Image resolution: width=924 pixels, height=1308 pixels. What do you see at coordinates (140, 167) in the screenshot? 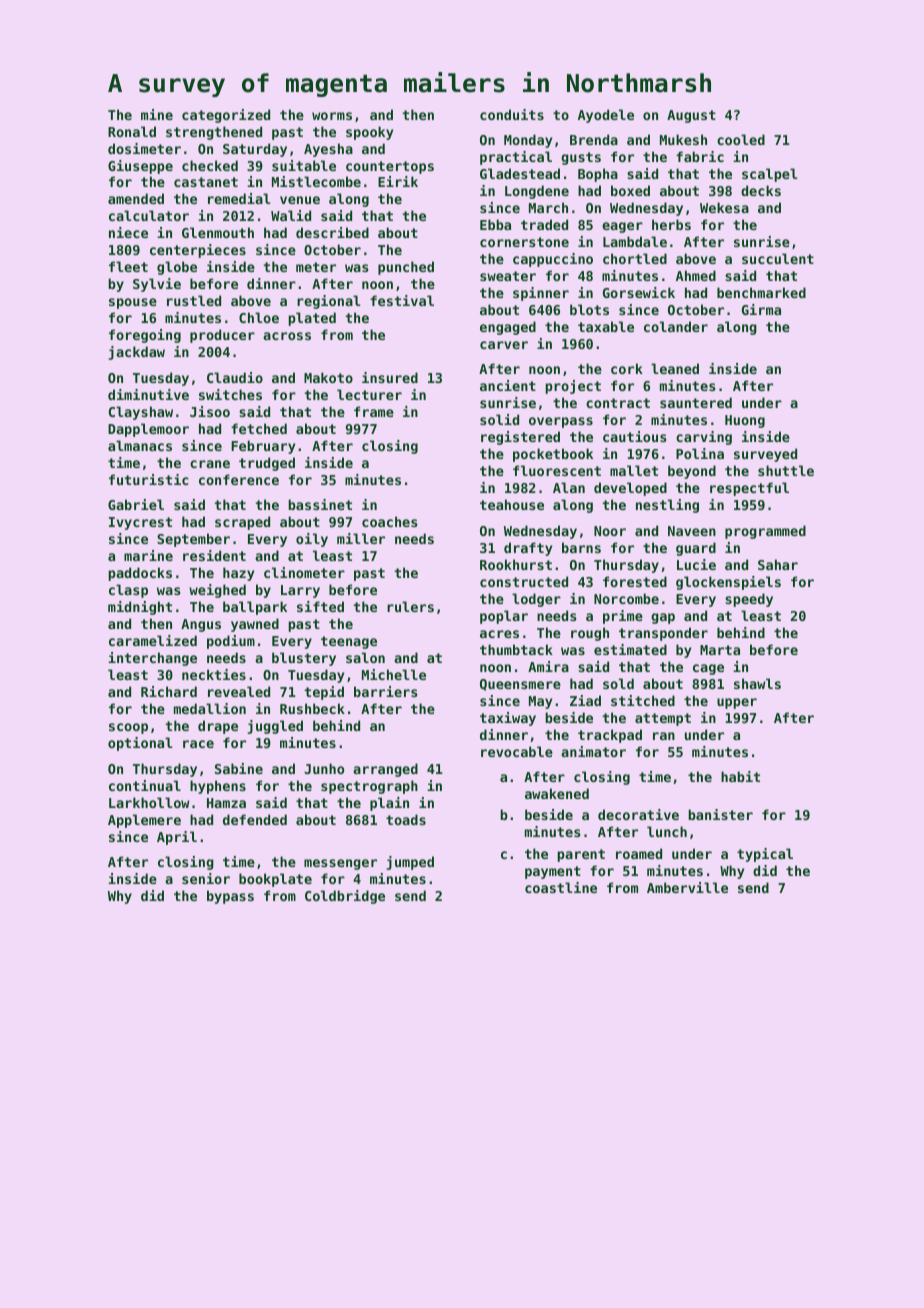
I see `Giuseppe` at bounding box center [140, 167].
